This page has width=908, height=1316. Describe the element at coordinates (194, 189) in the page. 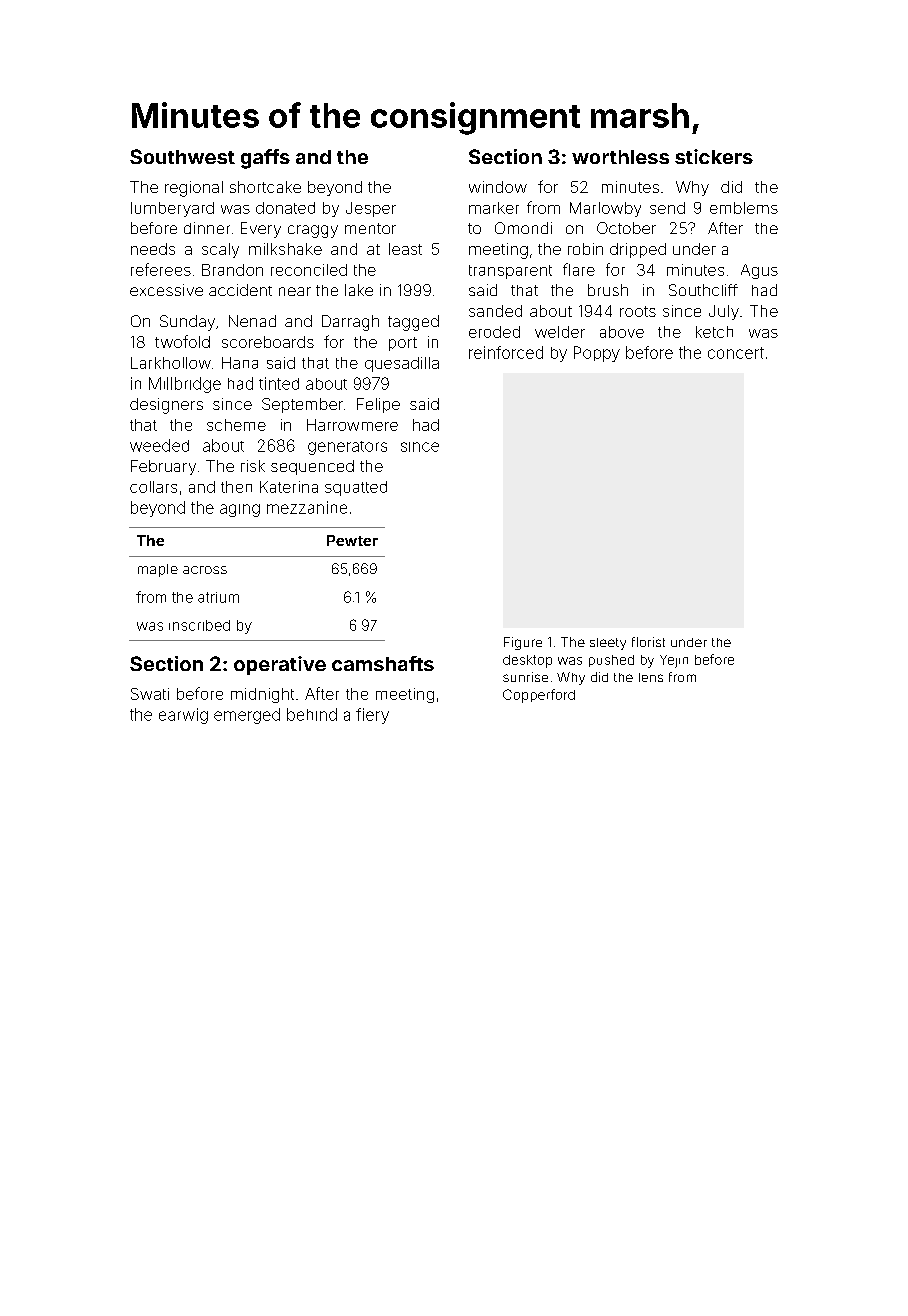

I see `regional` at that location.
